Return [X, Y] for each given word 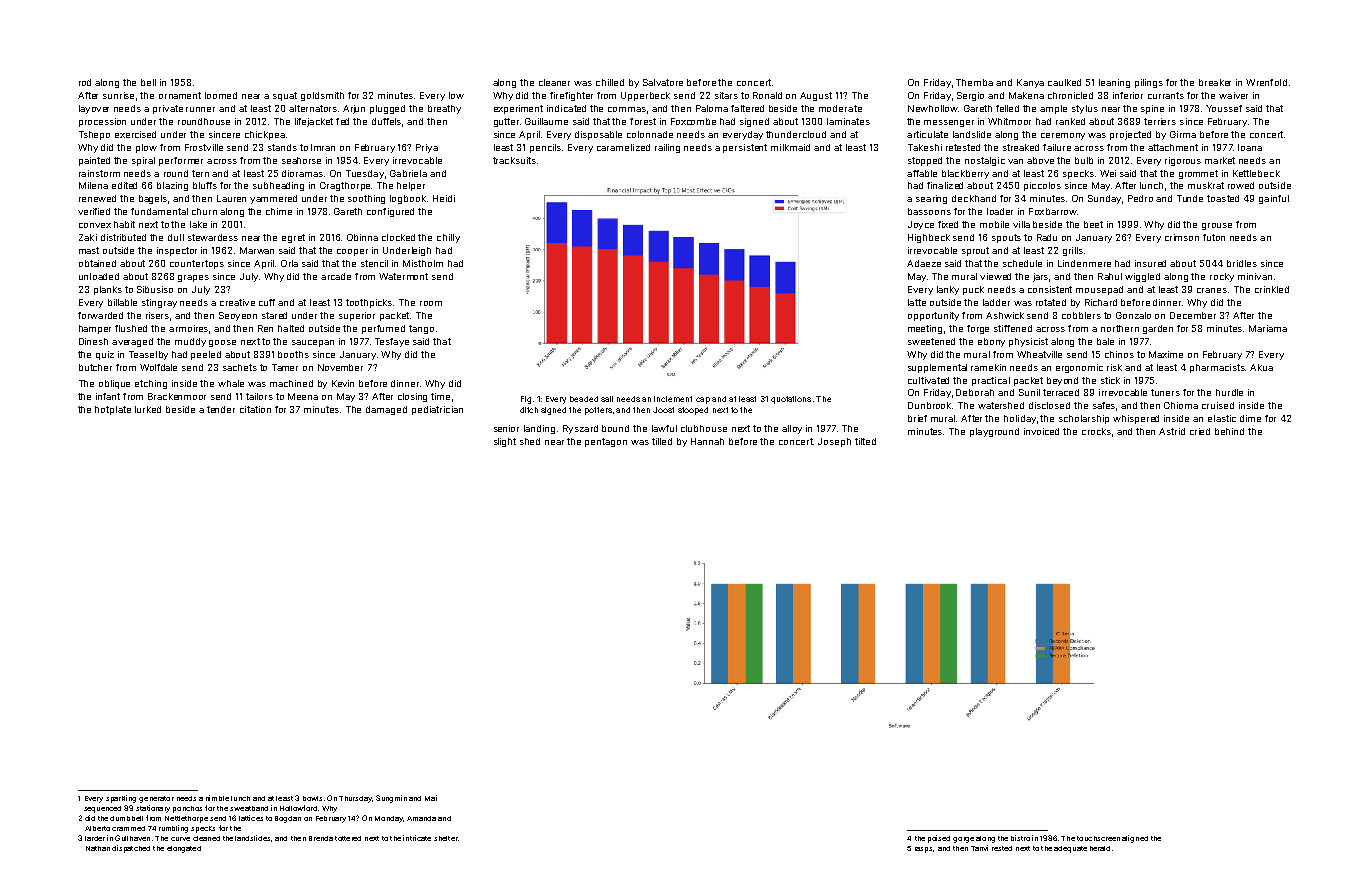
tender [221, 409]
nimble [217, 798]
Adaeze [924, 263]
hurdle [1229, 392]
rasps [923, 850]
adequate [1070, 849]
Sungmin [391, 799]
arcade [336, 276]
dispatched [131, 849]
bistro [1020, 838]
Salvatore [663, 82]
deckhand [974, 198]
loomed [221, 95]
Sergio [970, 96]
